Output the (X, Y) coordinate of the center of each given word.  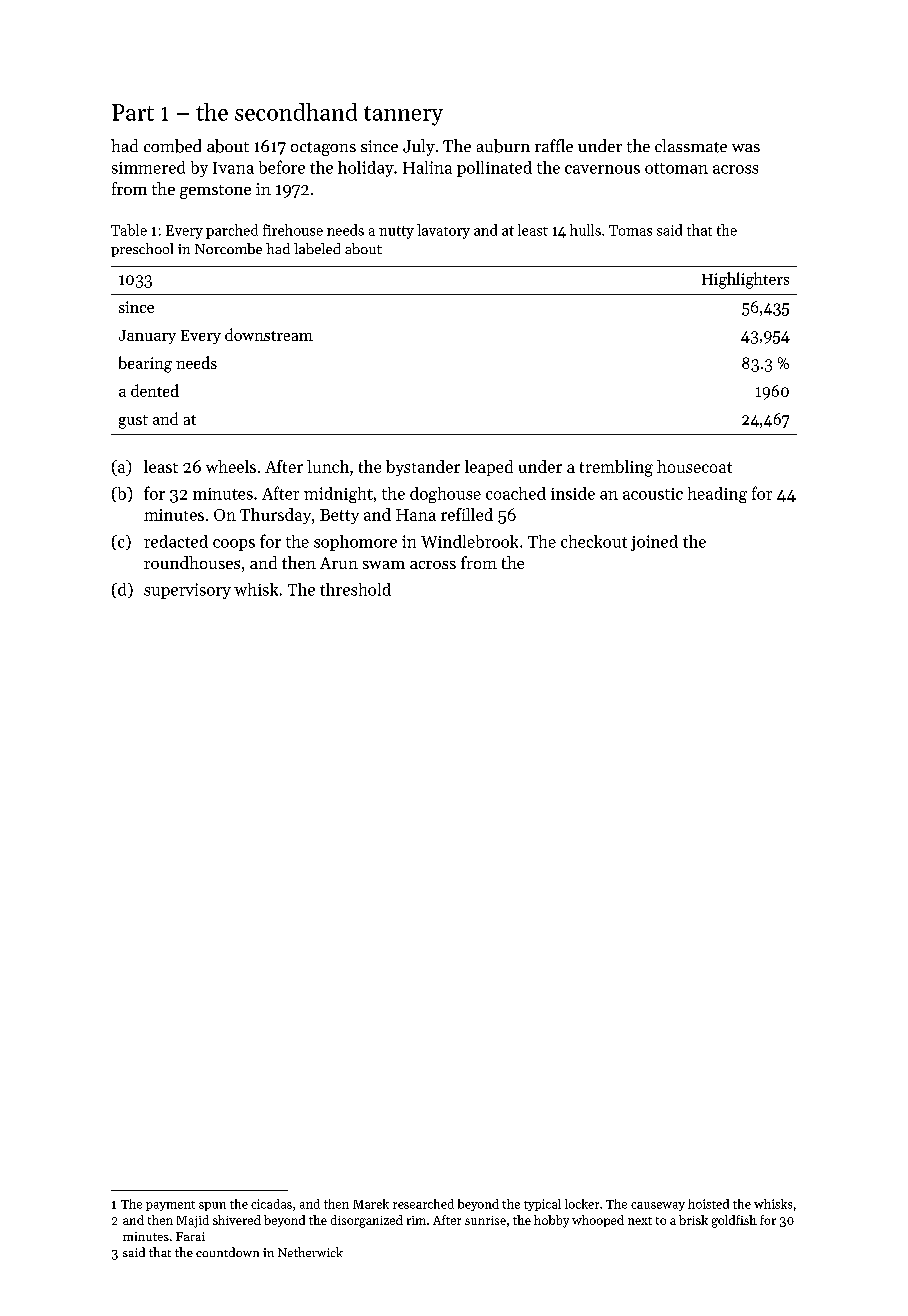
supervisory (187, 591)
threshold (355, 589)
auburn (503, 146)
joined (654, 543)
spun (212, 1206)
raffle (554, 145)
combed (172, 146)
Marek (371, 1204)
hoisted (708, 1204)
